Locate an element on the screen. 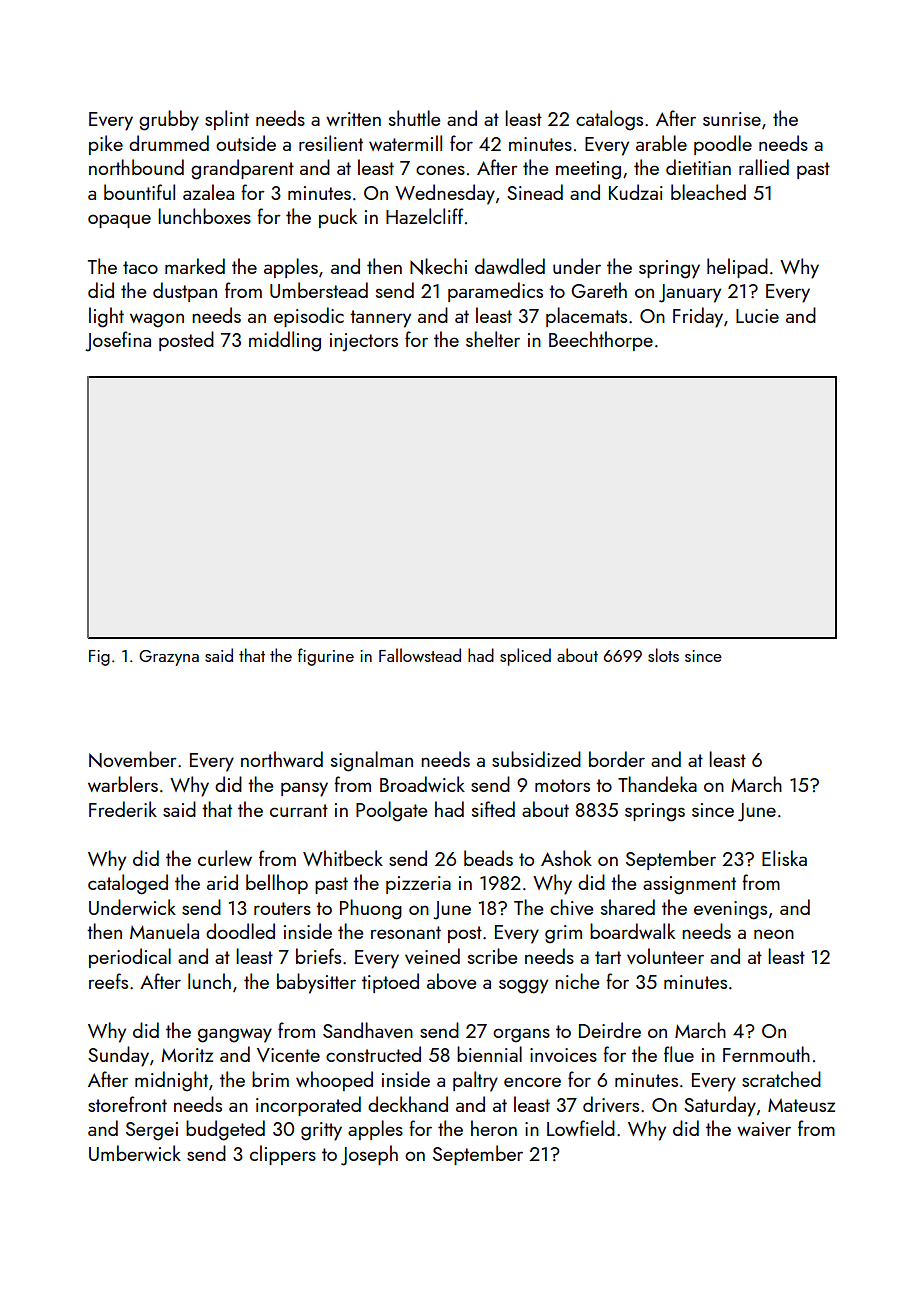 The height and width of the screenshot is (1311, 924). shuttle is located at coordinates (414, 118).
